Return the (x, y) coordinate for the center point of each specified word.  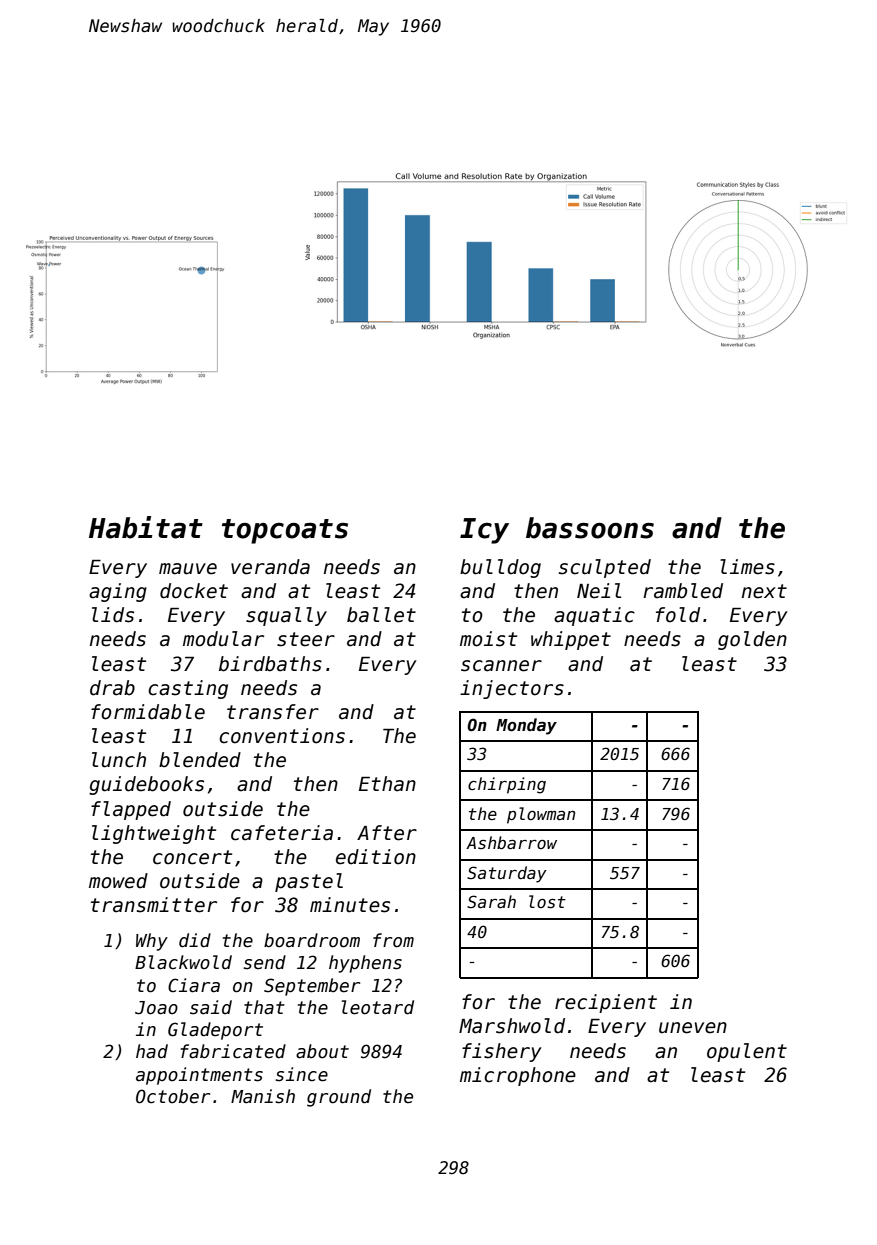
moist (488, 639)
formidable (148, 712)
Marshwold (512, 1026)
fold (678, 615)
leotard (378, 1007)
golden (752, 640)
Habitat (146, 527)
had (152, 1051)
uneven (693, 1028)
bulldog (500, 568)
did (195, 940)
